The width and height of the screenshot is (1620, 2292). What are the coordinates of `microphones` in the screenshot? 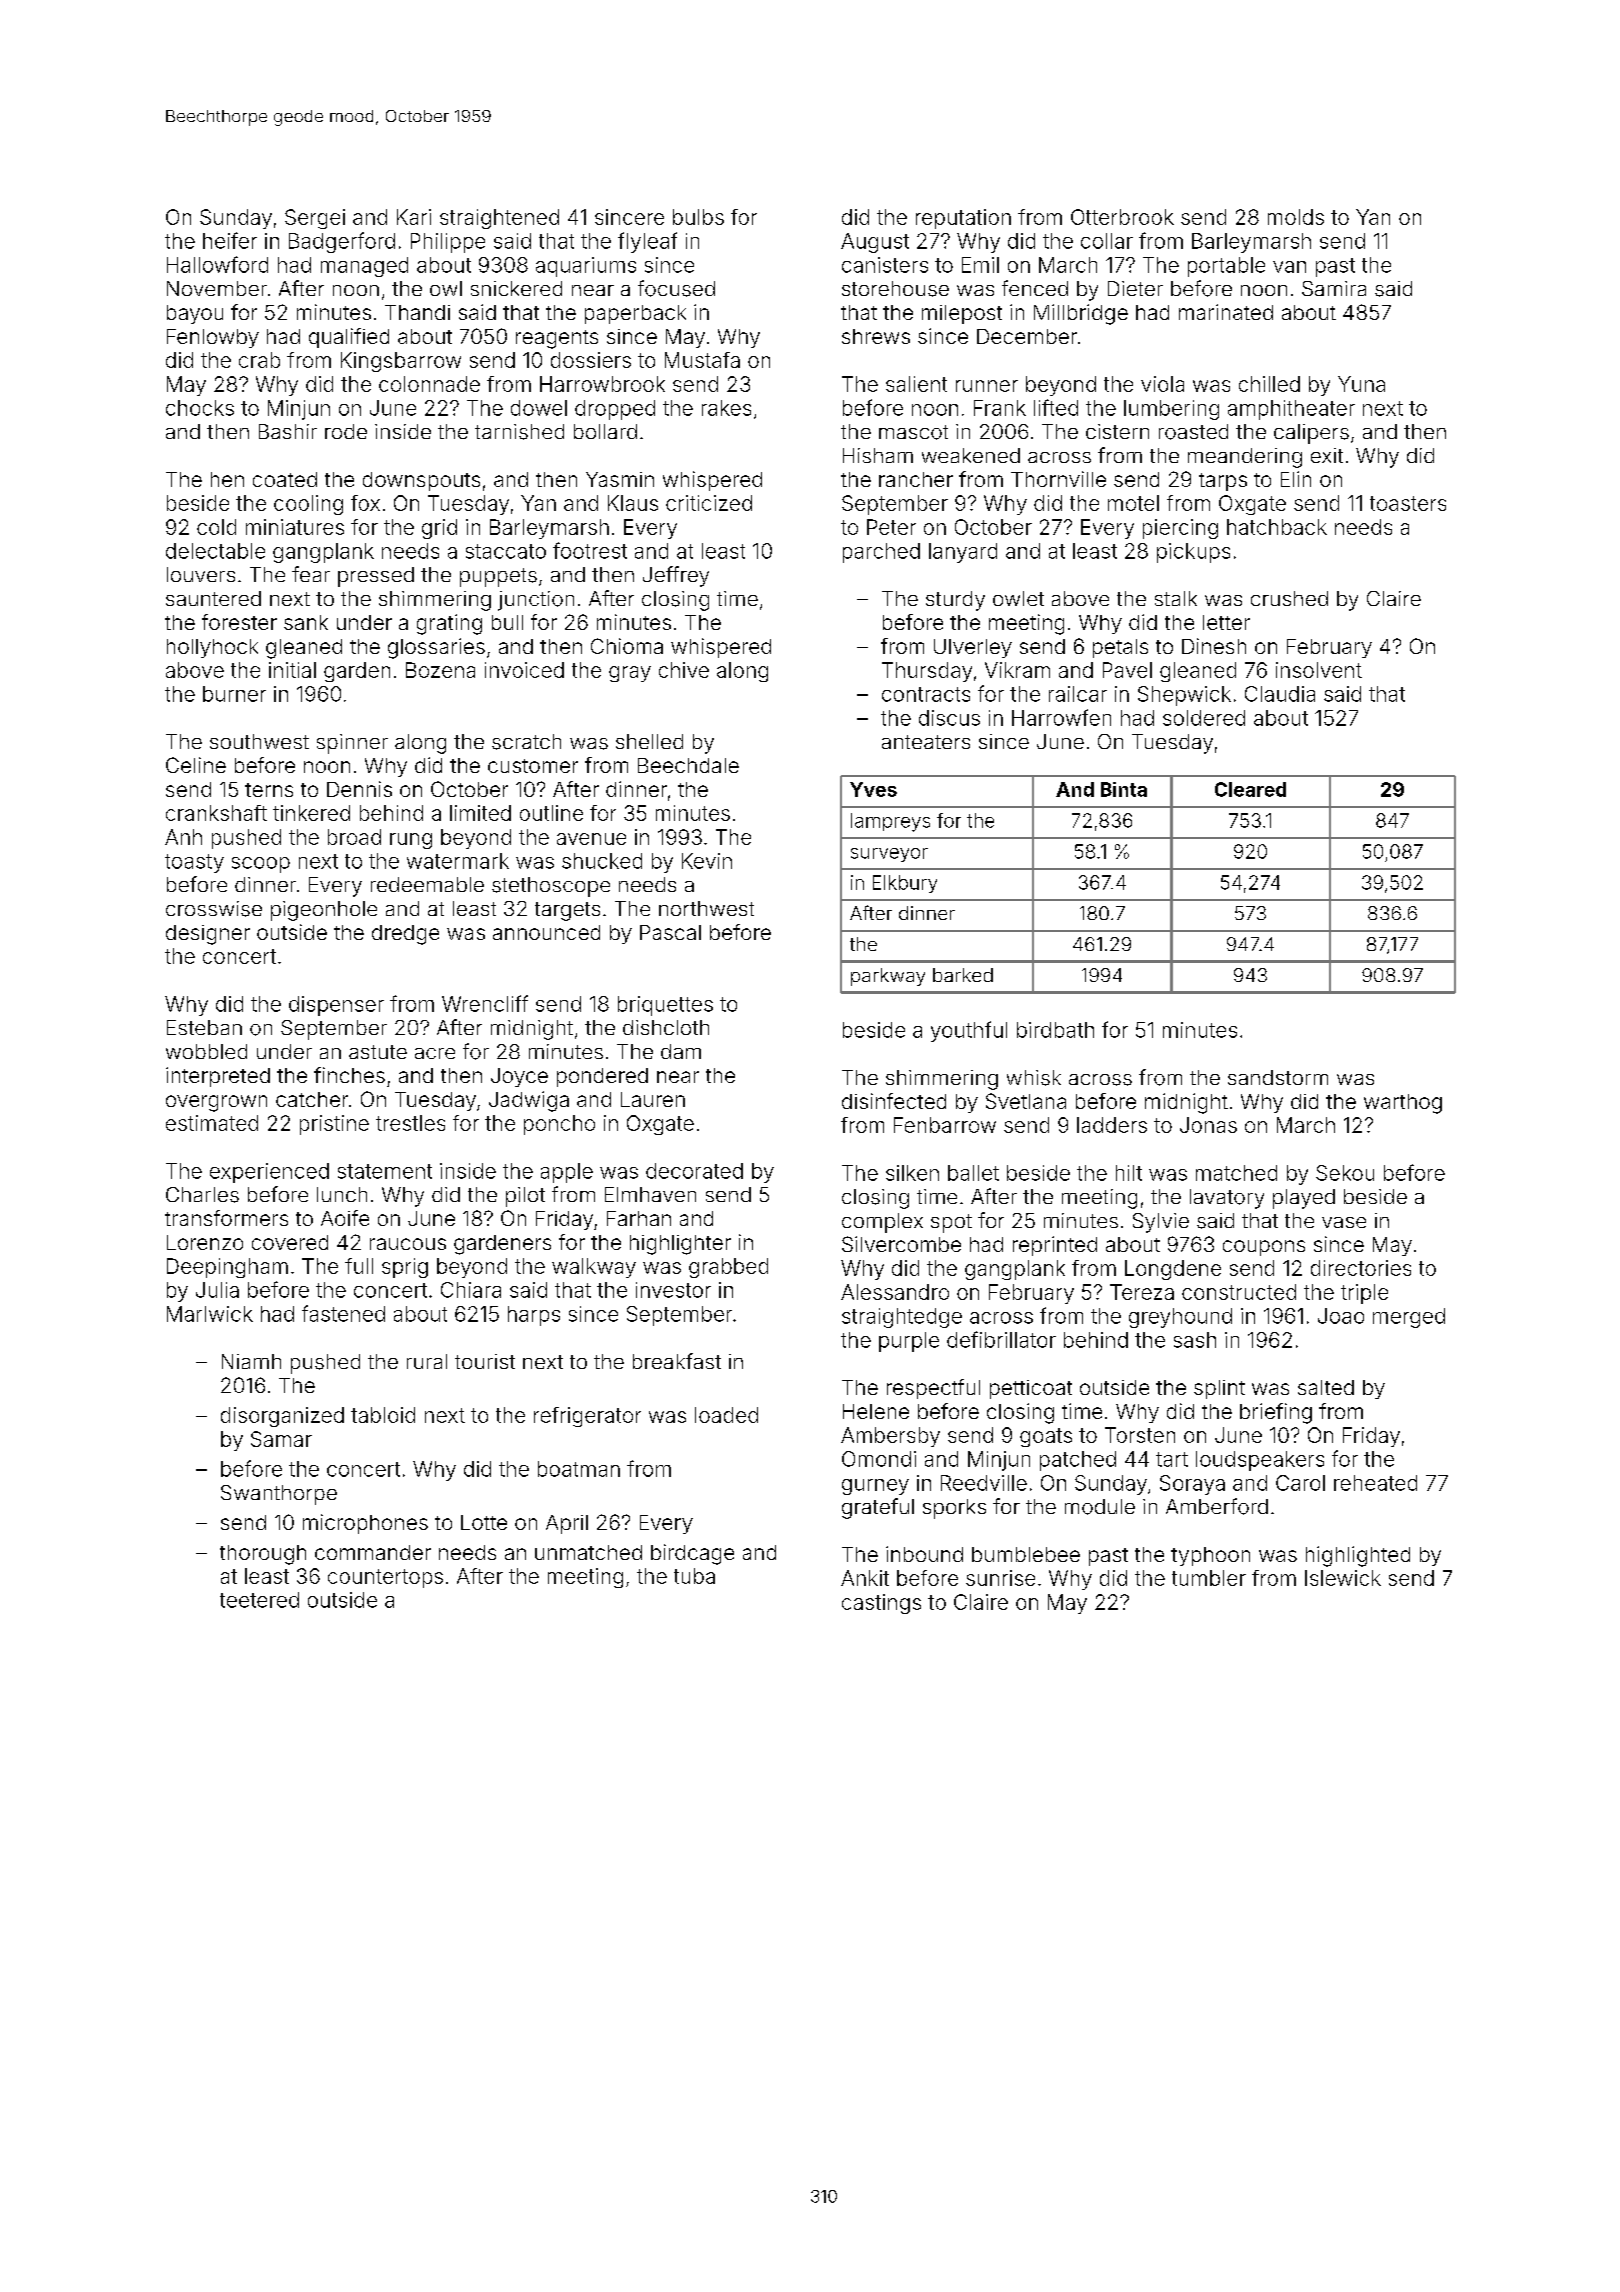 It's located at (365, 1524).
